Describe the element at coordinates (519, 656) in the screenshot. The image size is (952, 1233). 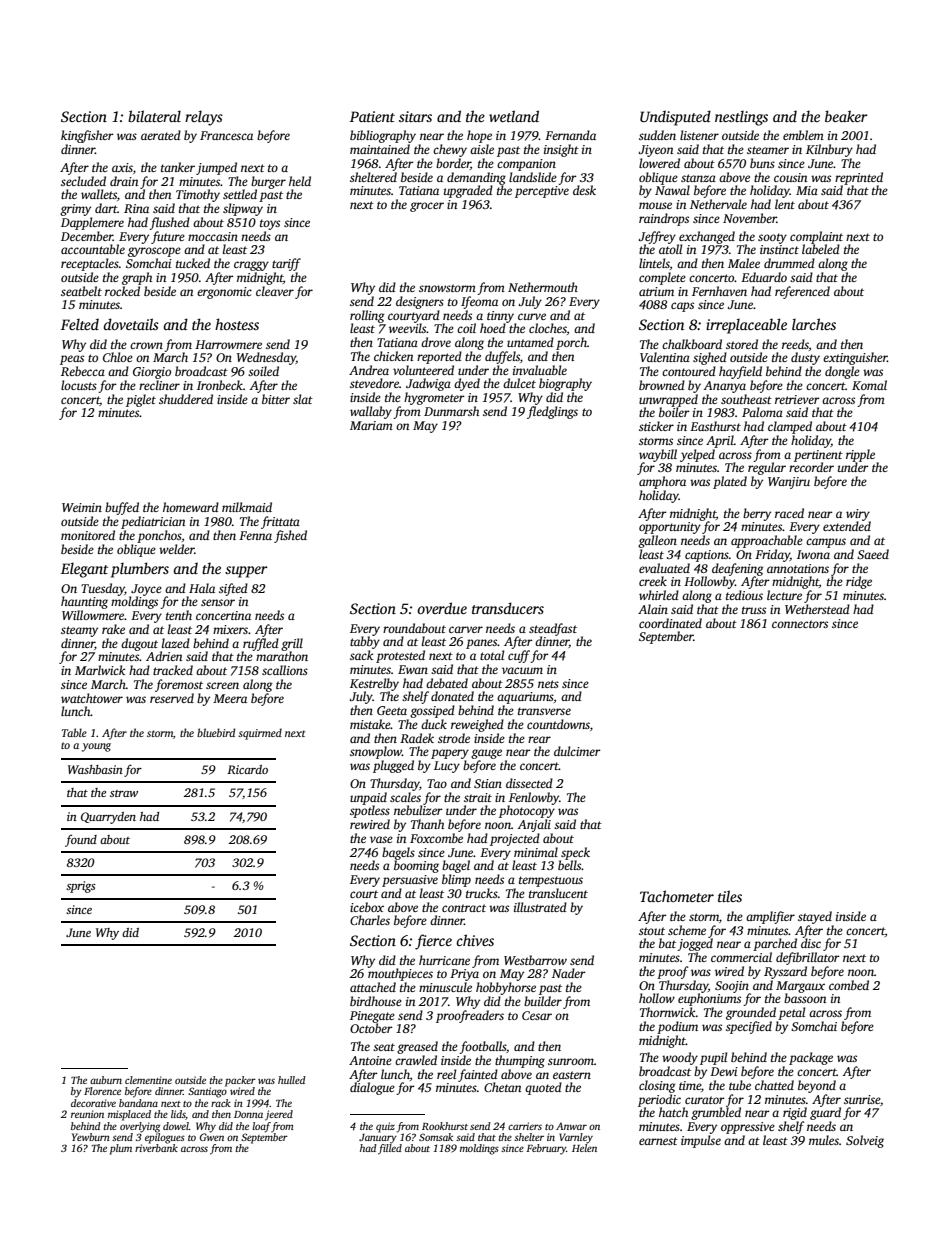
I see `cuff` at that location.
